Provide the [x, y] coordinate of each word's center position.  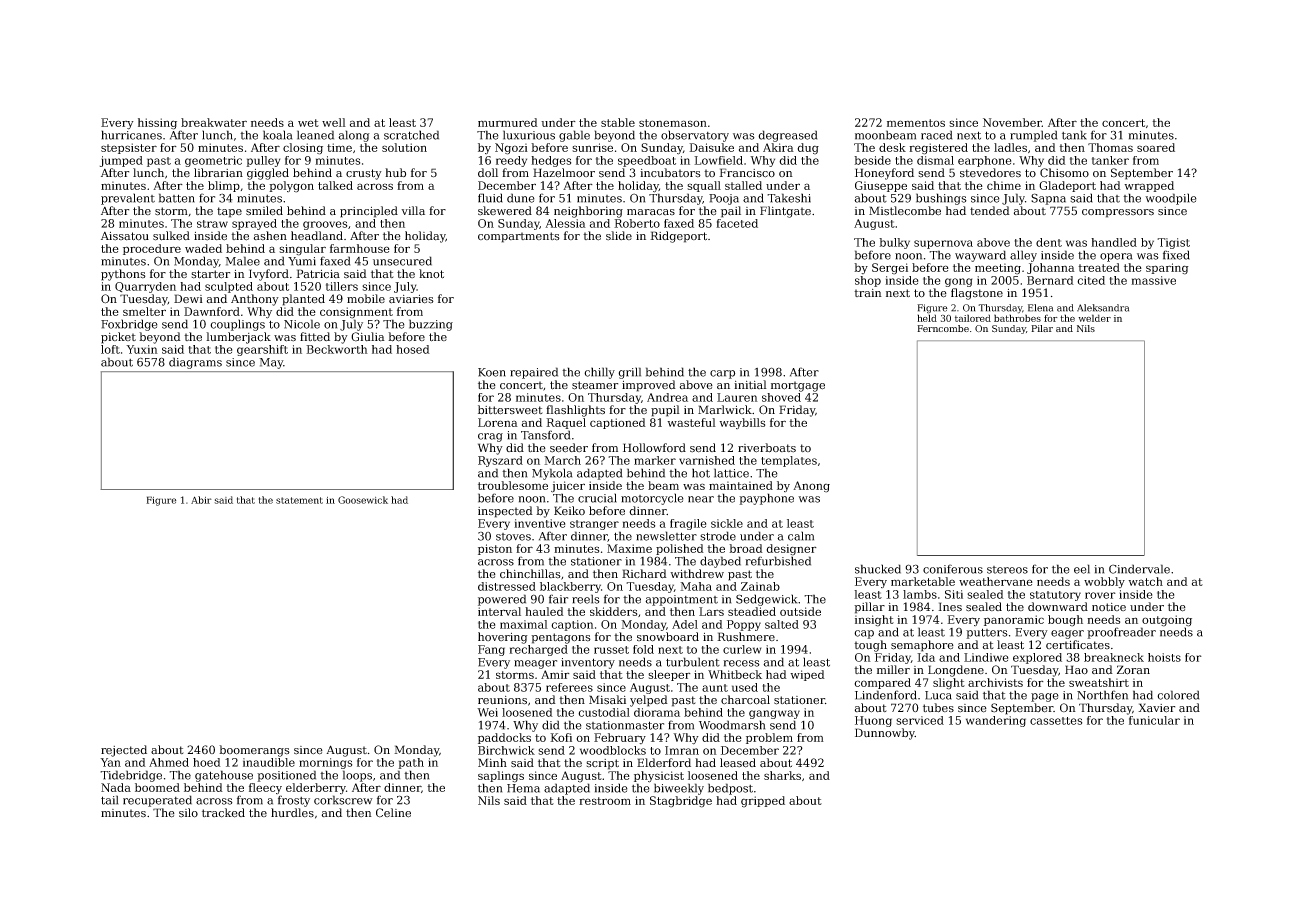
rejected [124, 751]
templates [789, 461]
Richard [644, 574]
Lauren [737, 397]
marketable [923, 581]
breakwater [214, 122]
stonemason [673, 123]
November [1012, 122]
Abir [201, 500]
